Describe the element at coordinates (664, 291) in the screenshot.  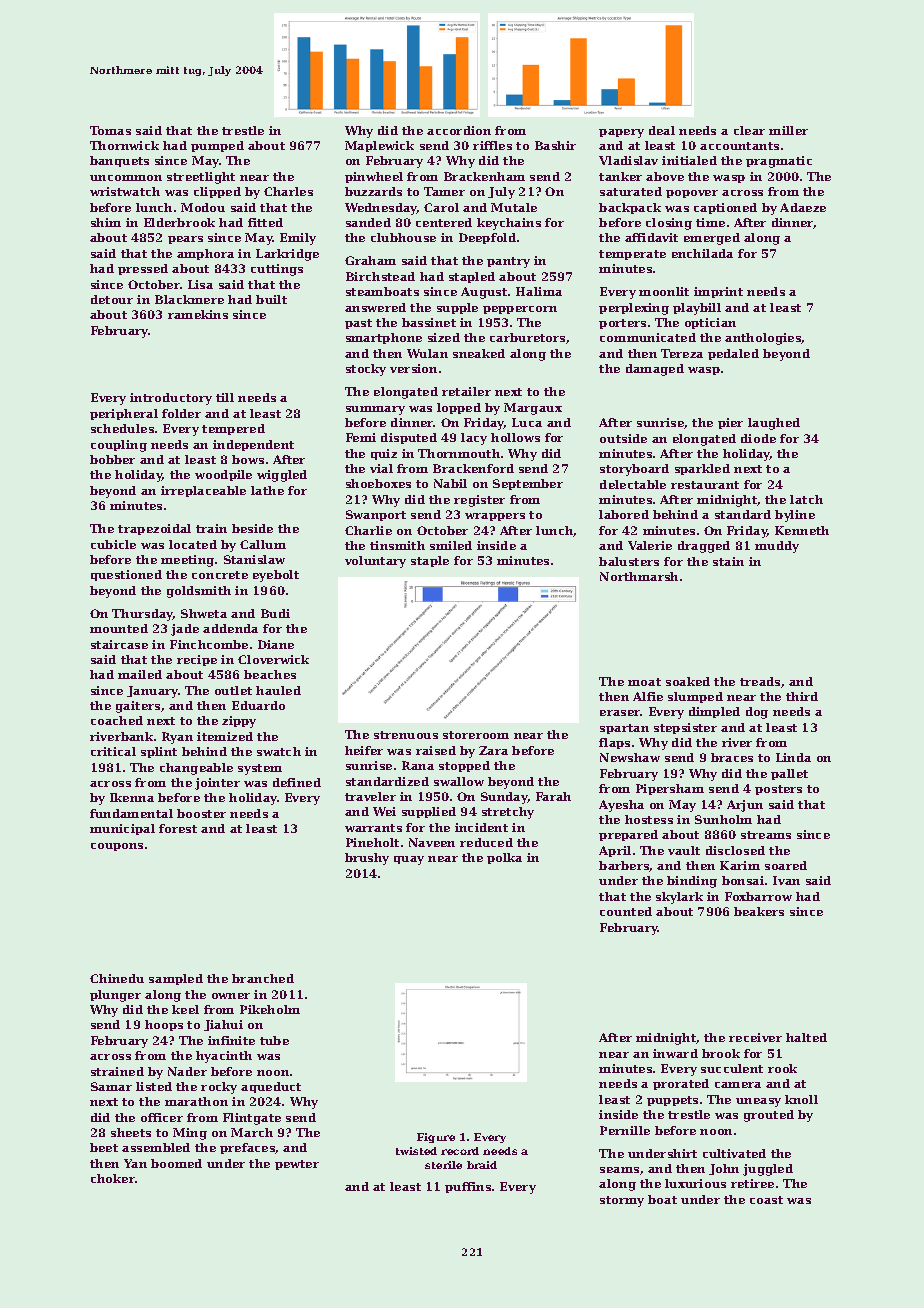
I see `moonlit` at that location.
